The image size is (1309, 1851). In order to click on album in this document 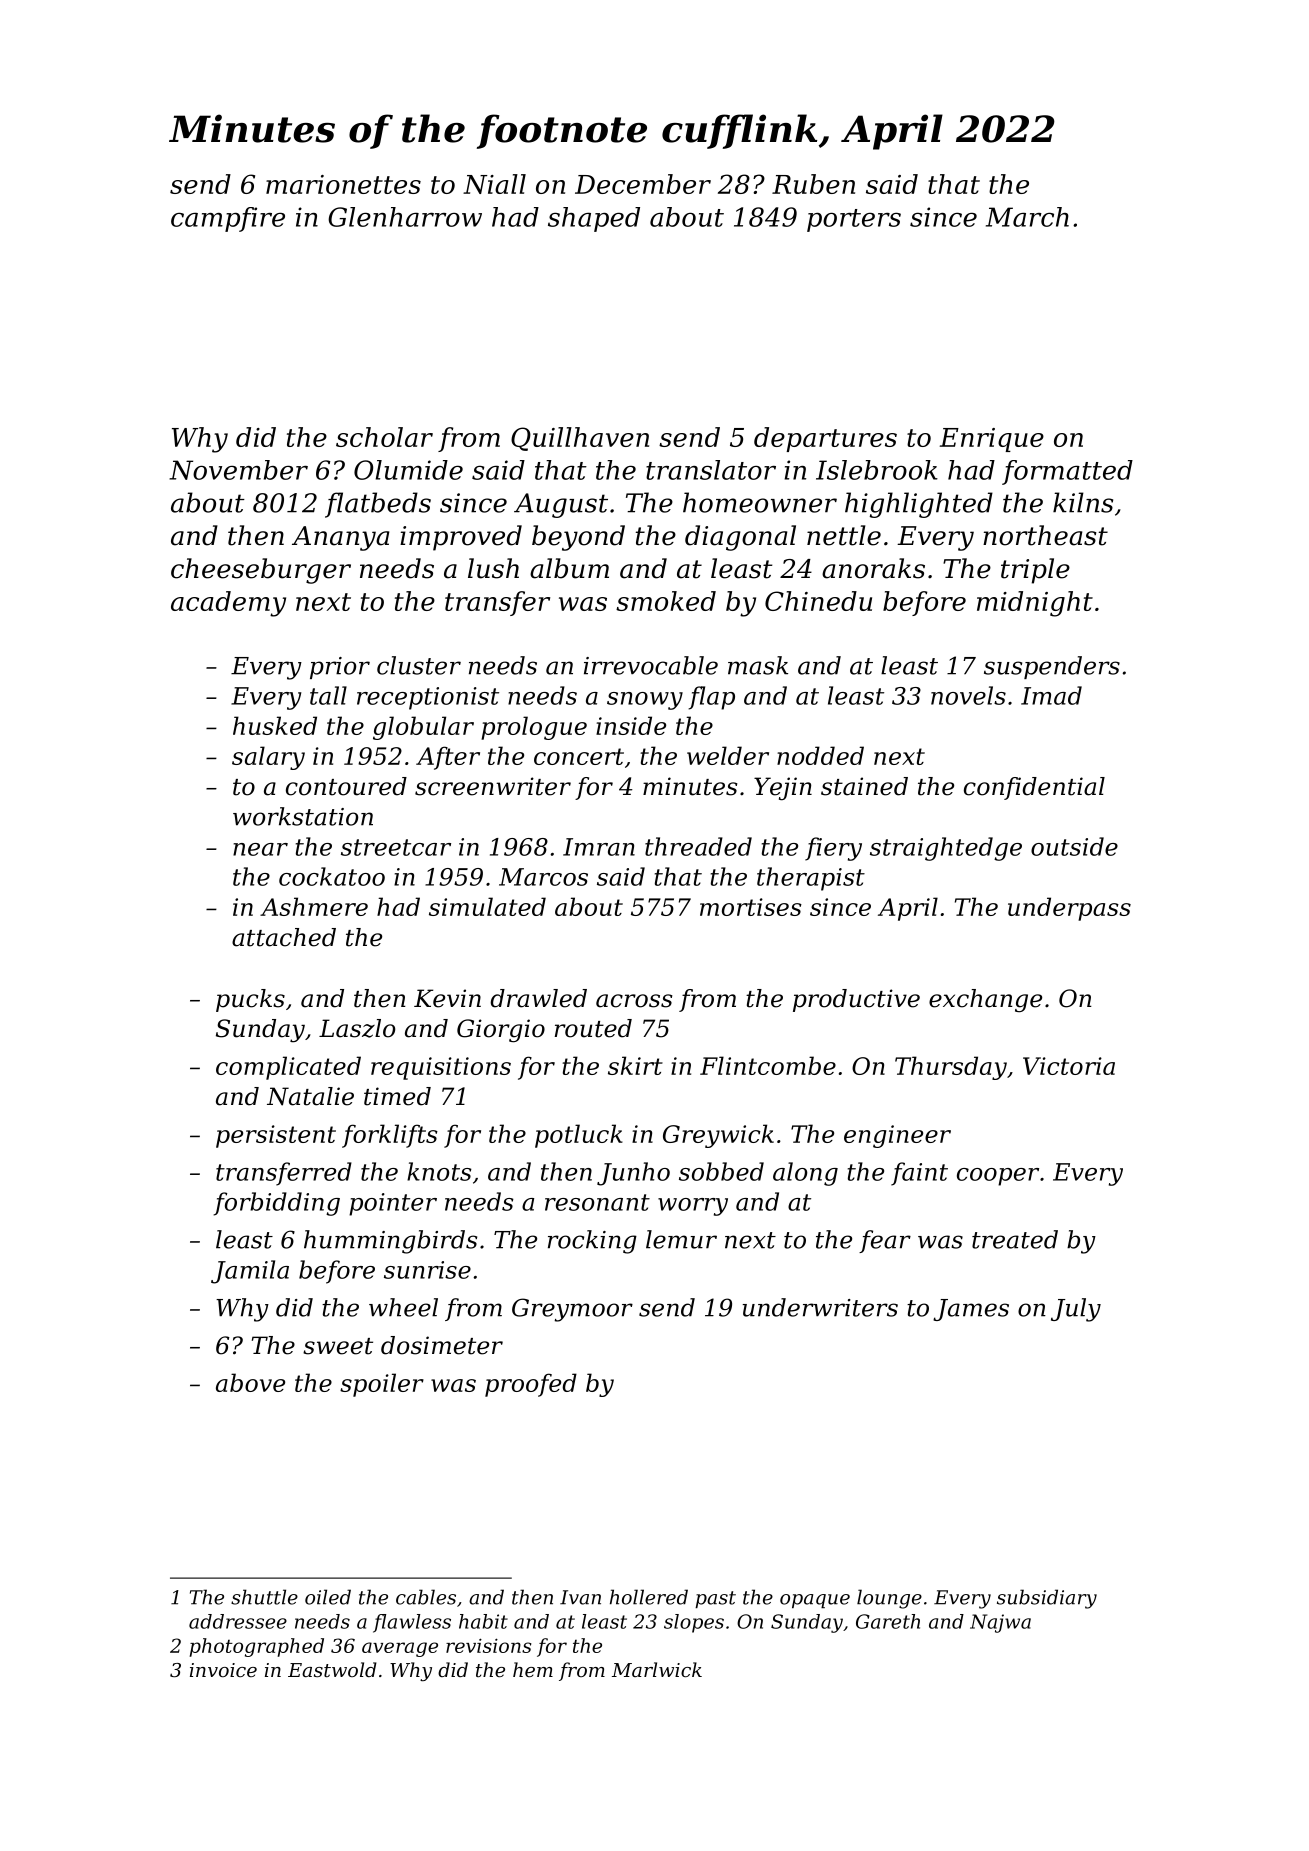, I will do `click(569, 568)`.
